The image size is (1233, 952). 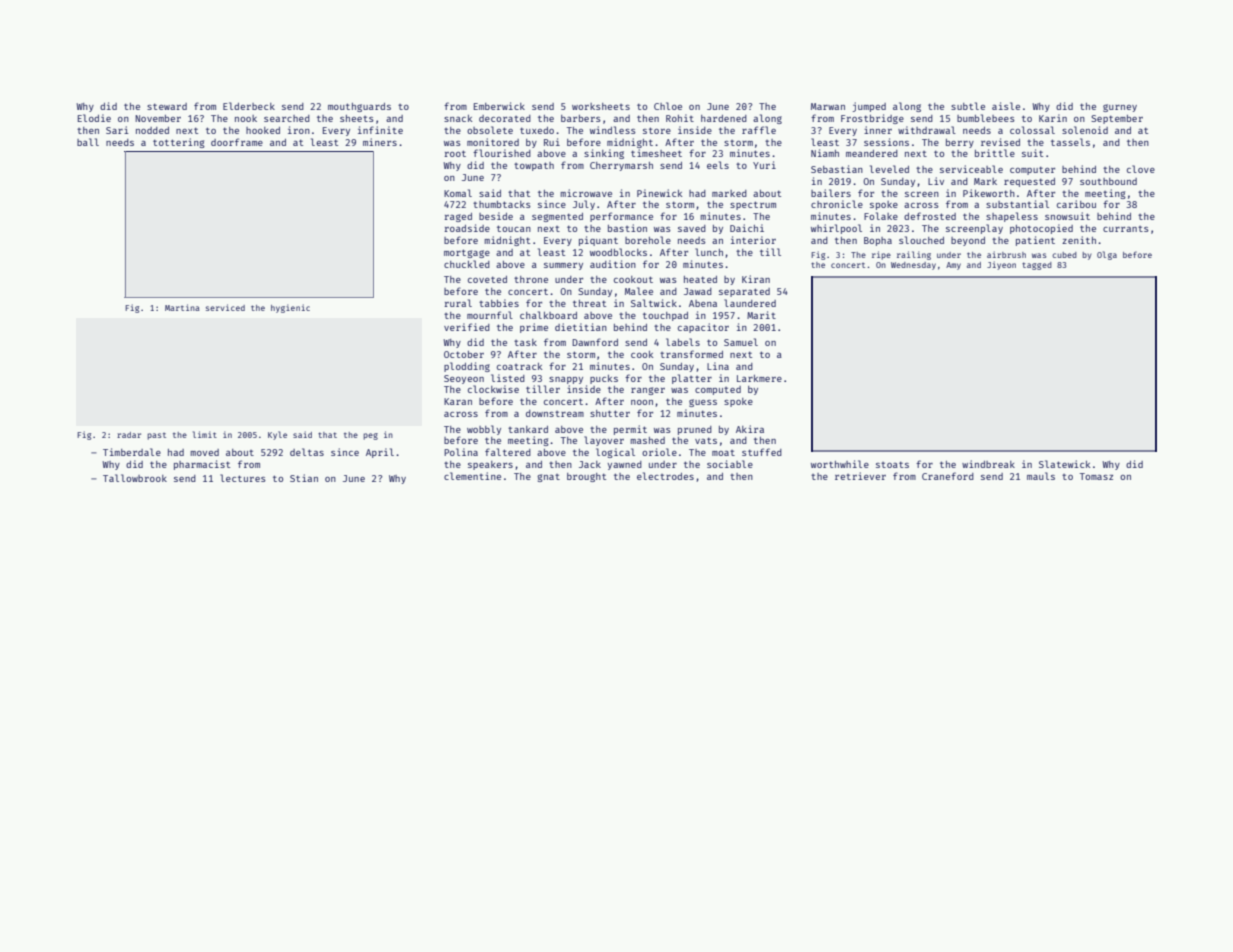 I want to click on Seoyeon, so click(x=464, y=379).
